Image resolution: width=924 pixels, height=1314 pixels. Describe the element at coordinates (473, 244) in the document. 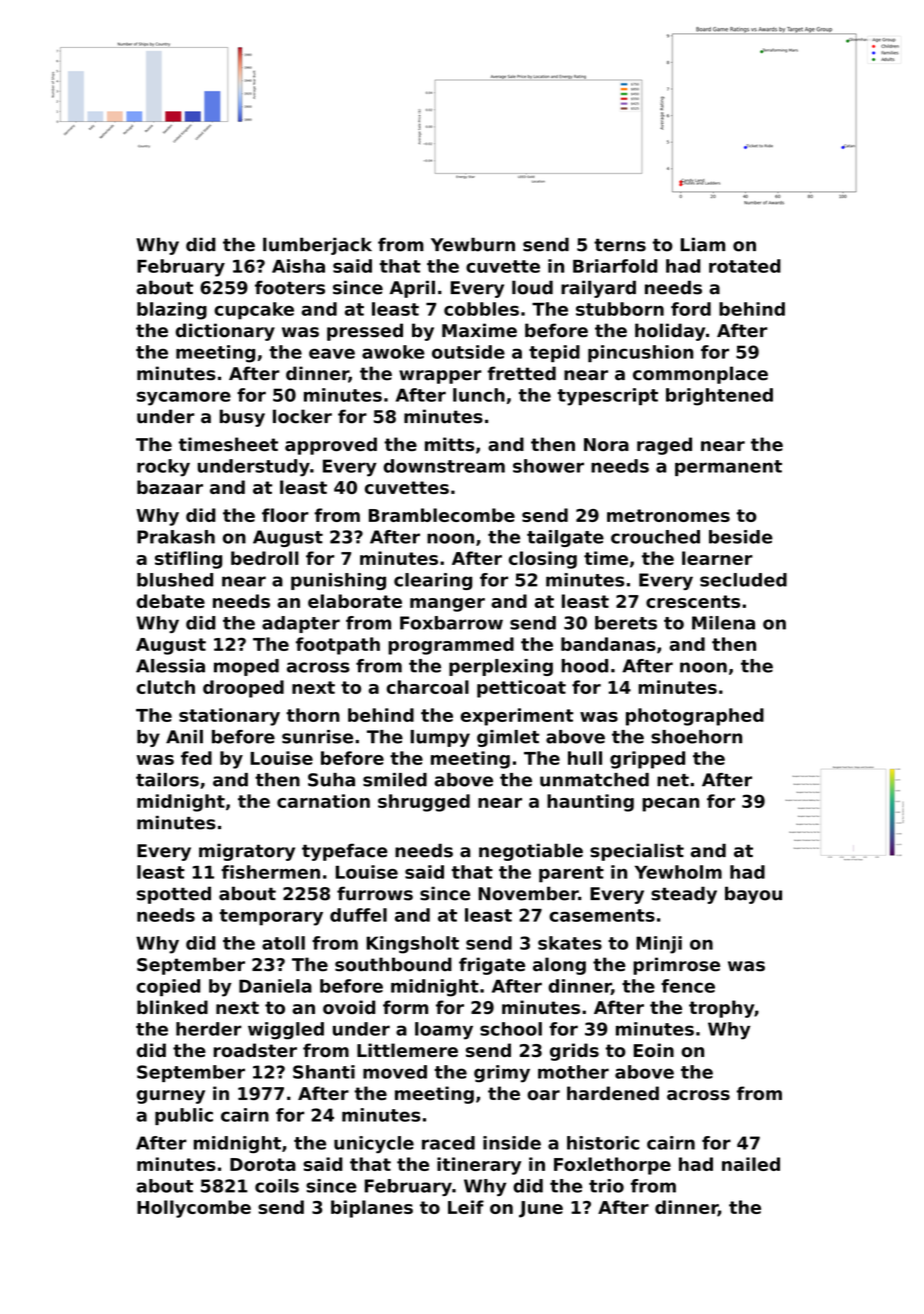

I see `Yewburn` at that location.
